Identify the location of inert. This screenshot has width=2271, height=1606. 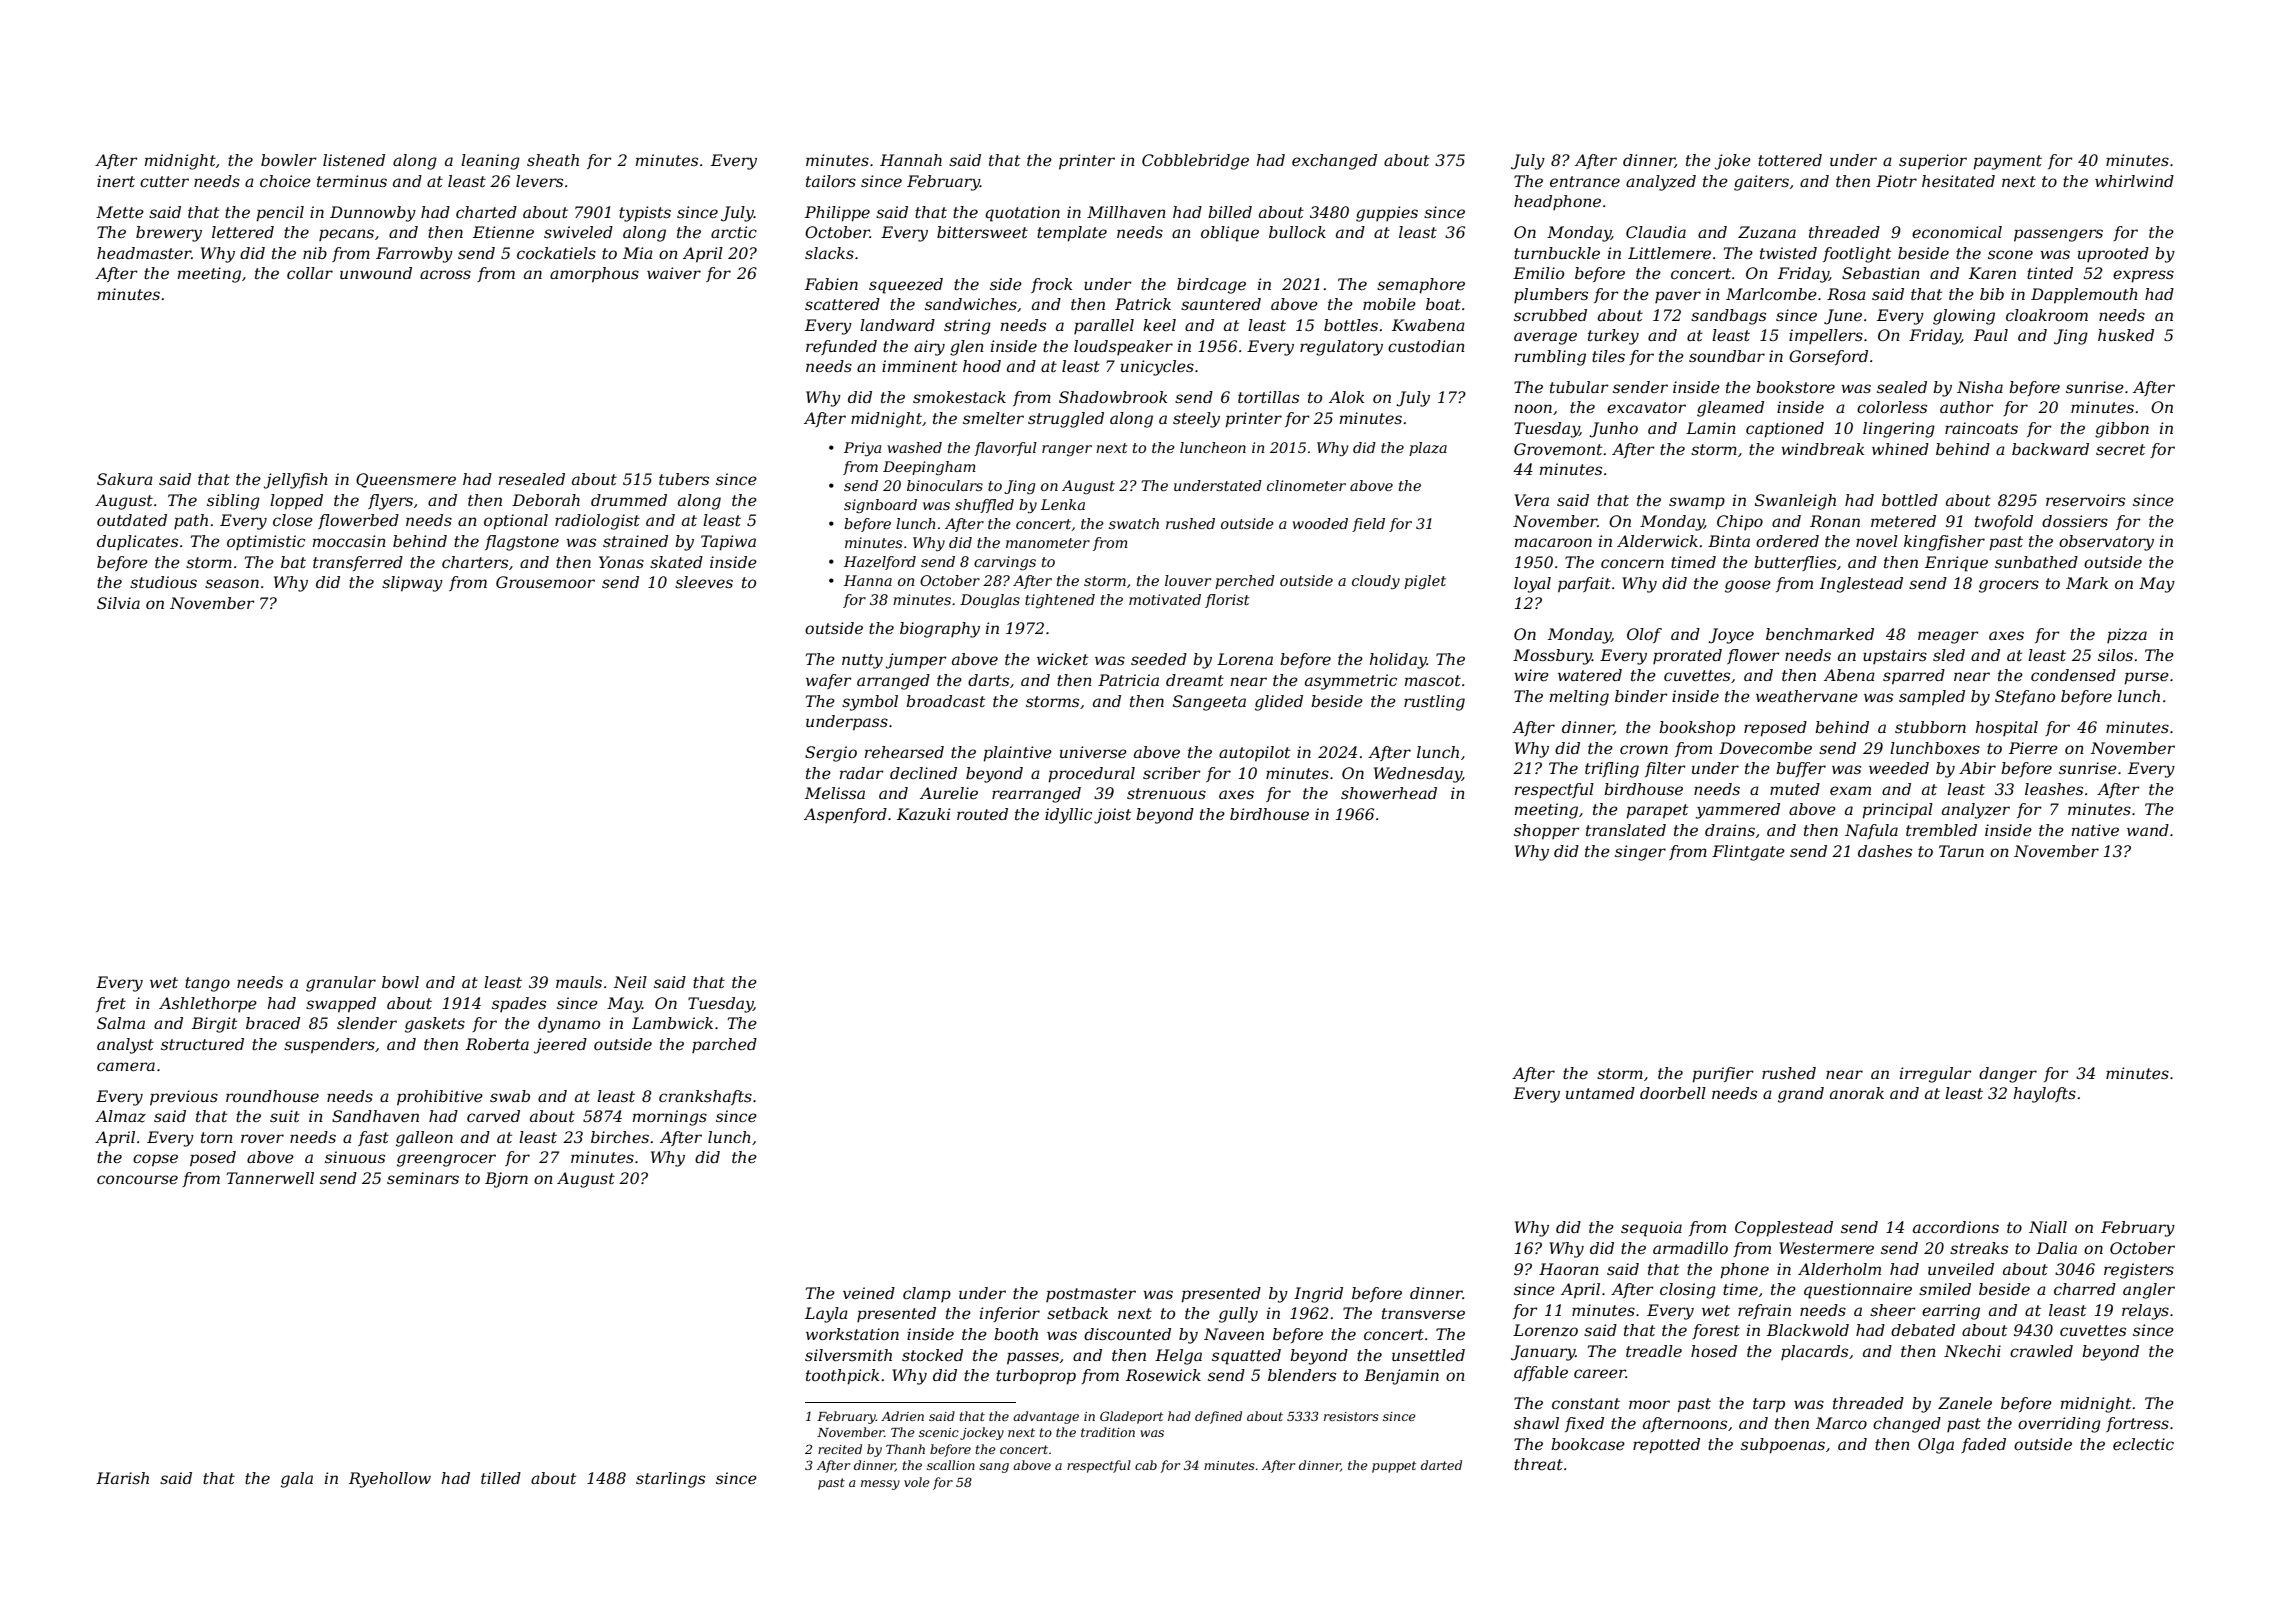
(116, 181).
